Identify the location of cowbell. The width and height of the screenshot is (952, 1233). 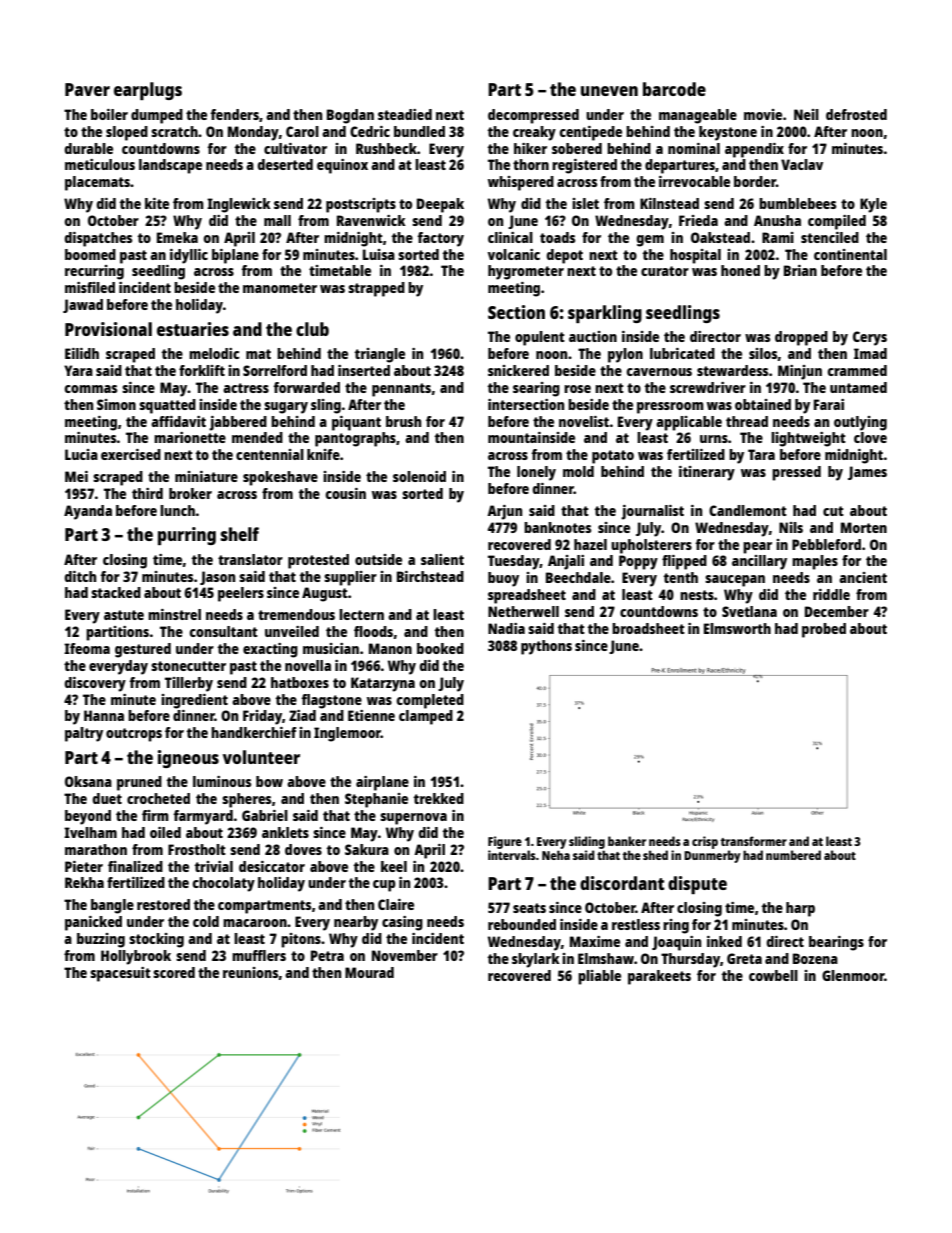
(773, 975).
